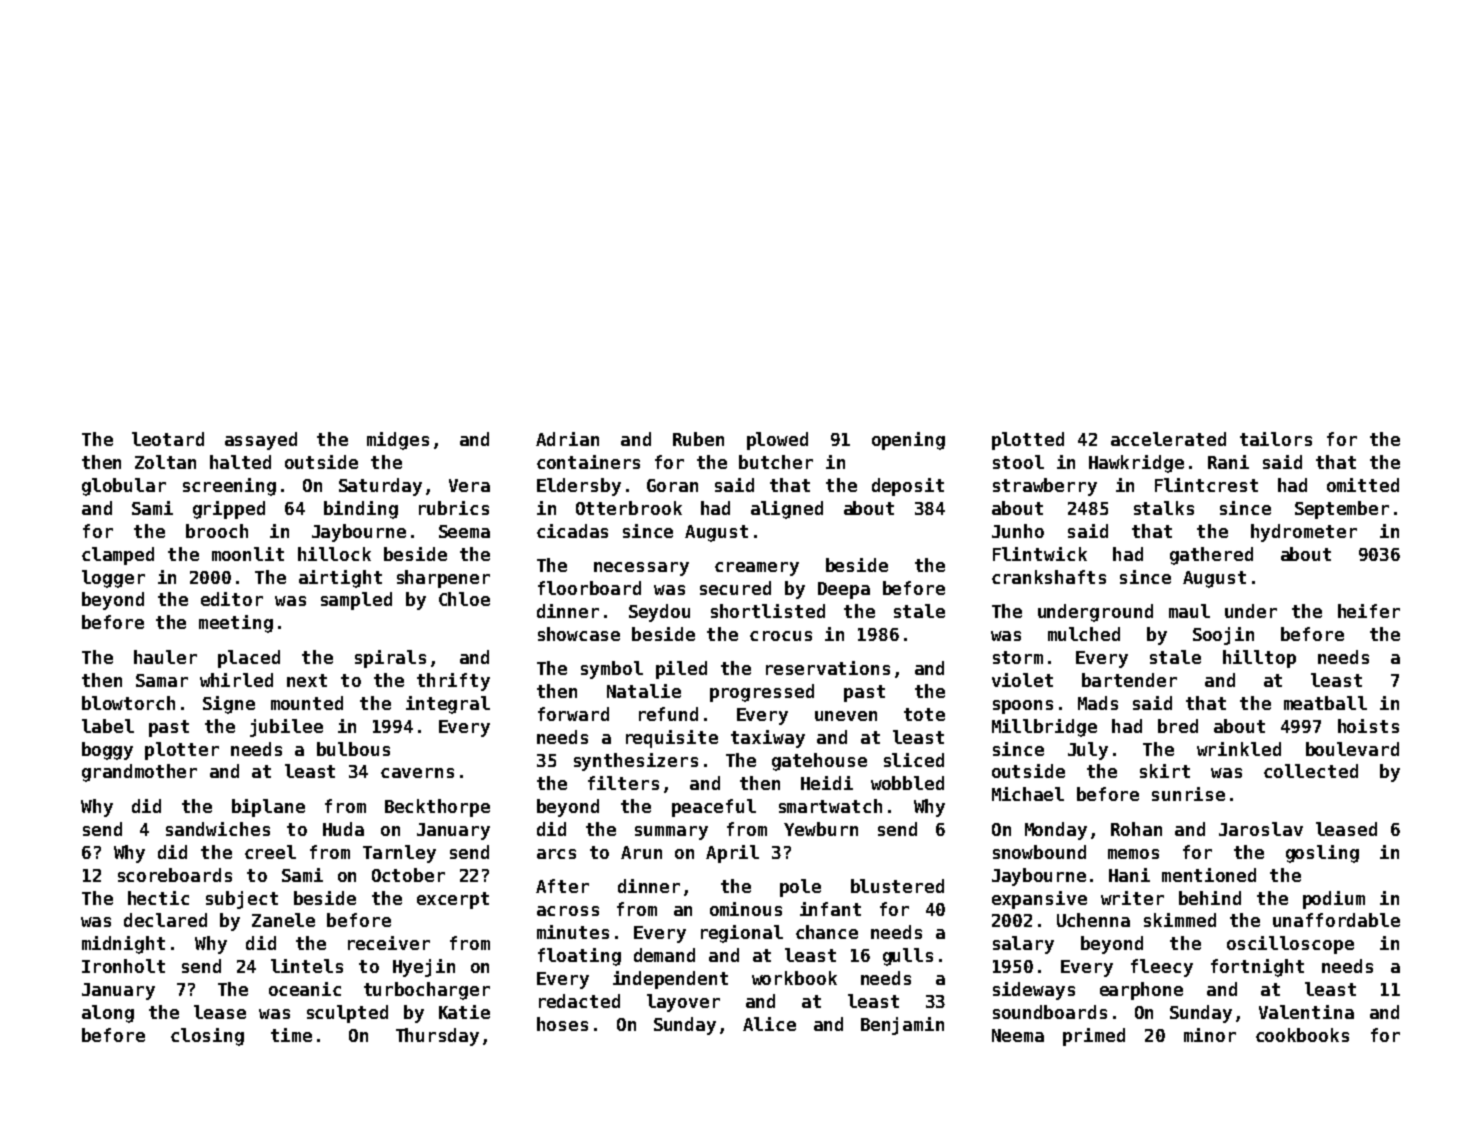  I want to click on closing, so click(207, 1037).
